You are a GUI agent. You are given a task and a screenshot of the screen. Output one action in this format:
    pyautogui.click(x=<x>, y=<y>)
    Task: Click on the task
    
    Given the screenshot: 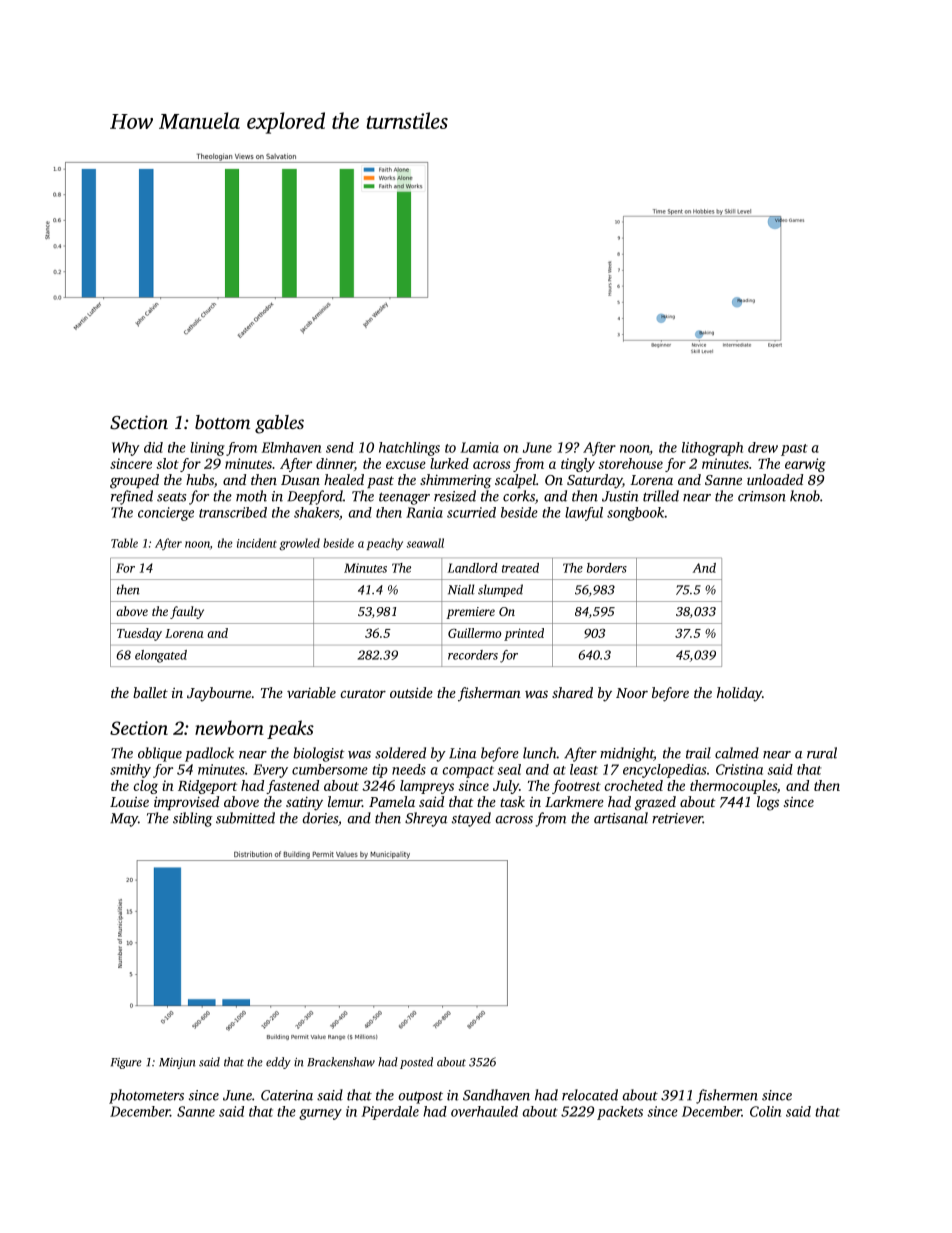 What is the action you would take?
    pyautogui.click(x=512, y=801)
